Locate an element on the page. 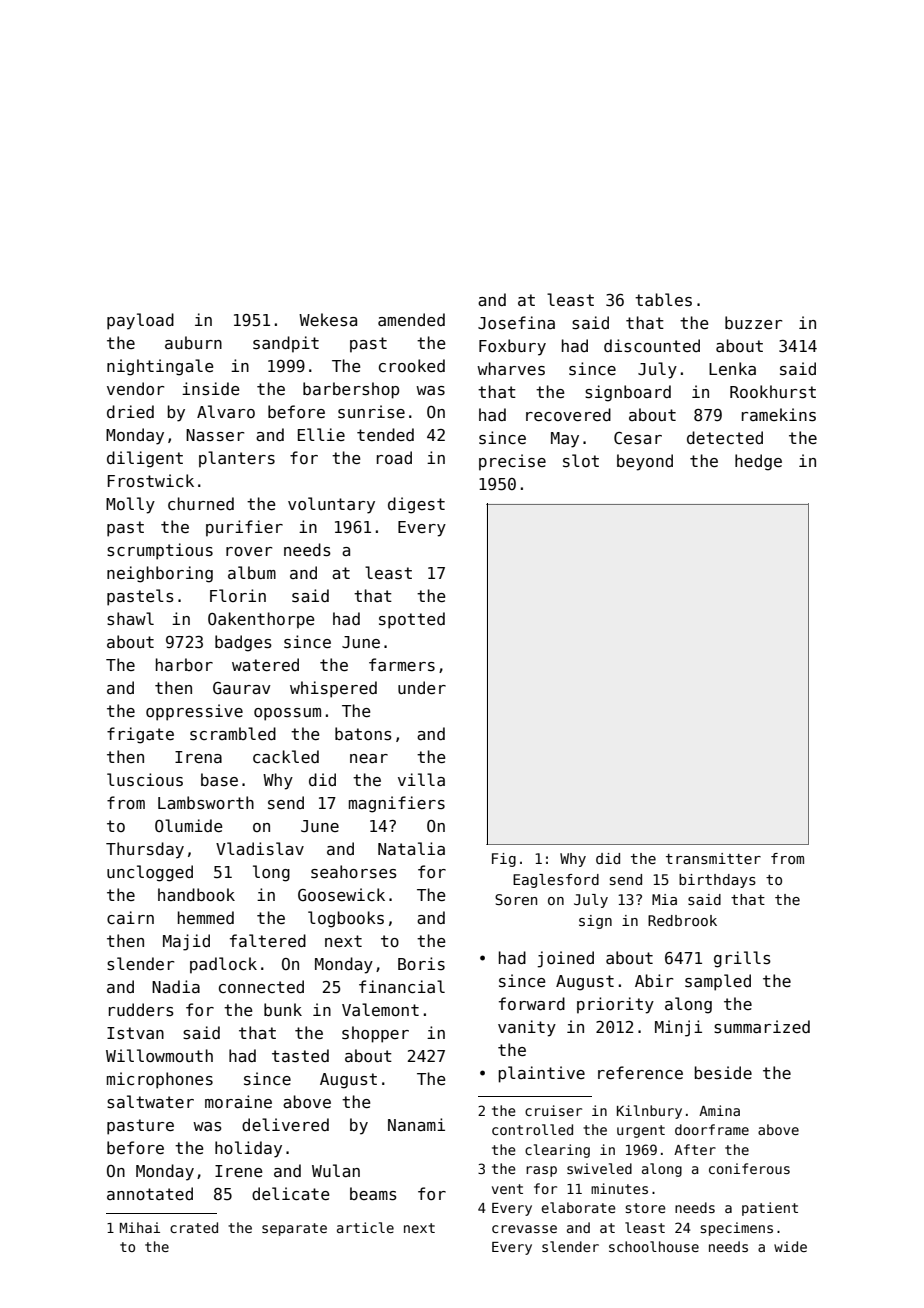 The image size is (924, 1308). amended is located at coordinates (411, 319).
